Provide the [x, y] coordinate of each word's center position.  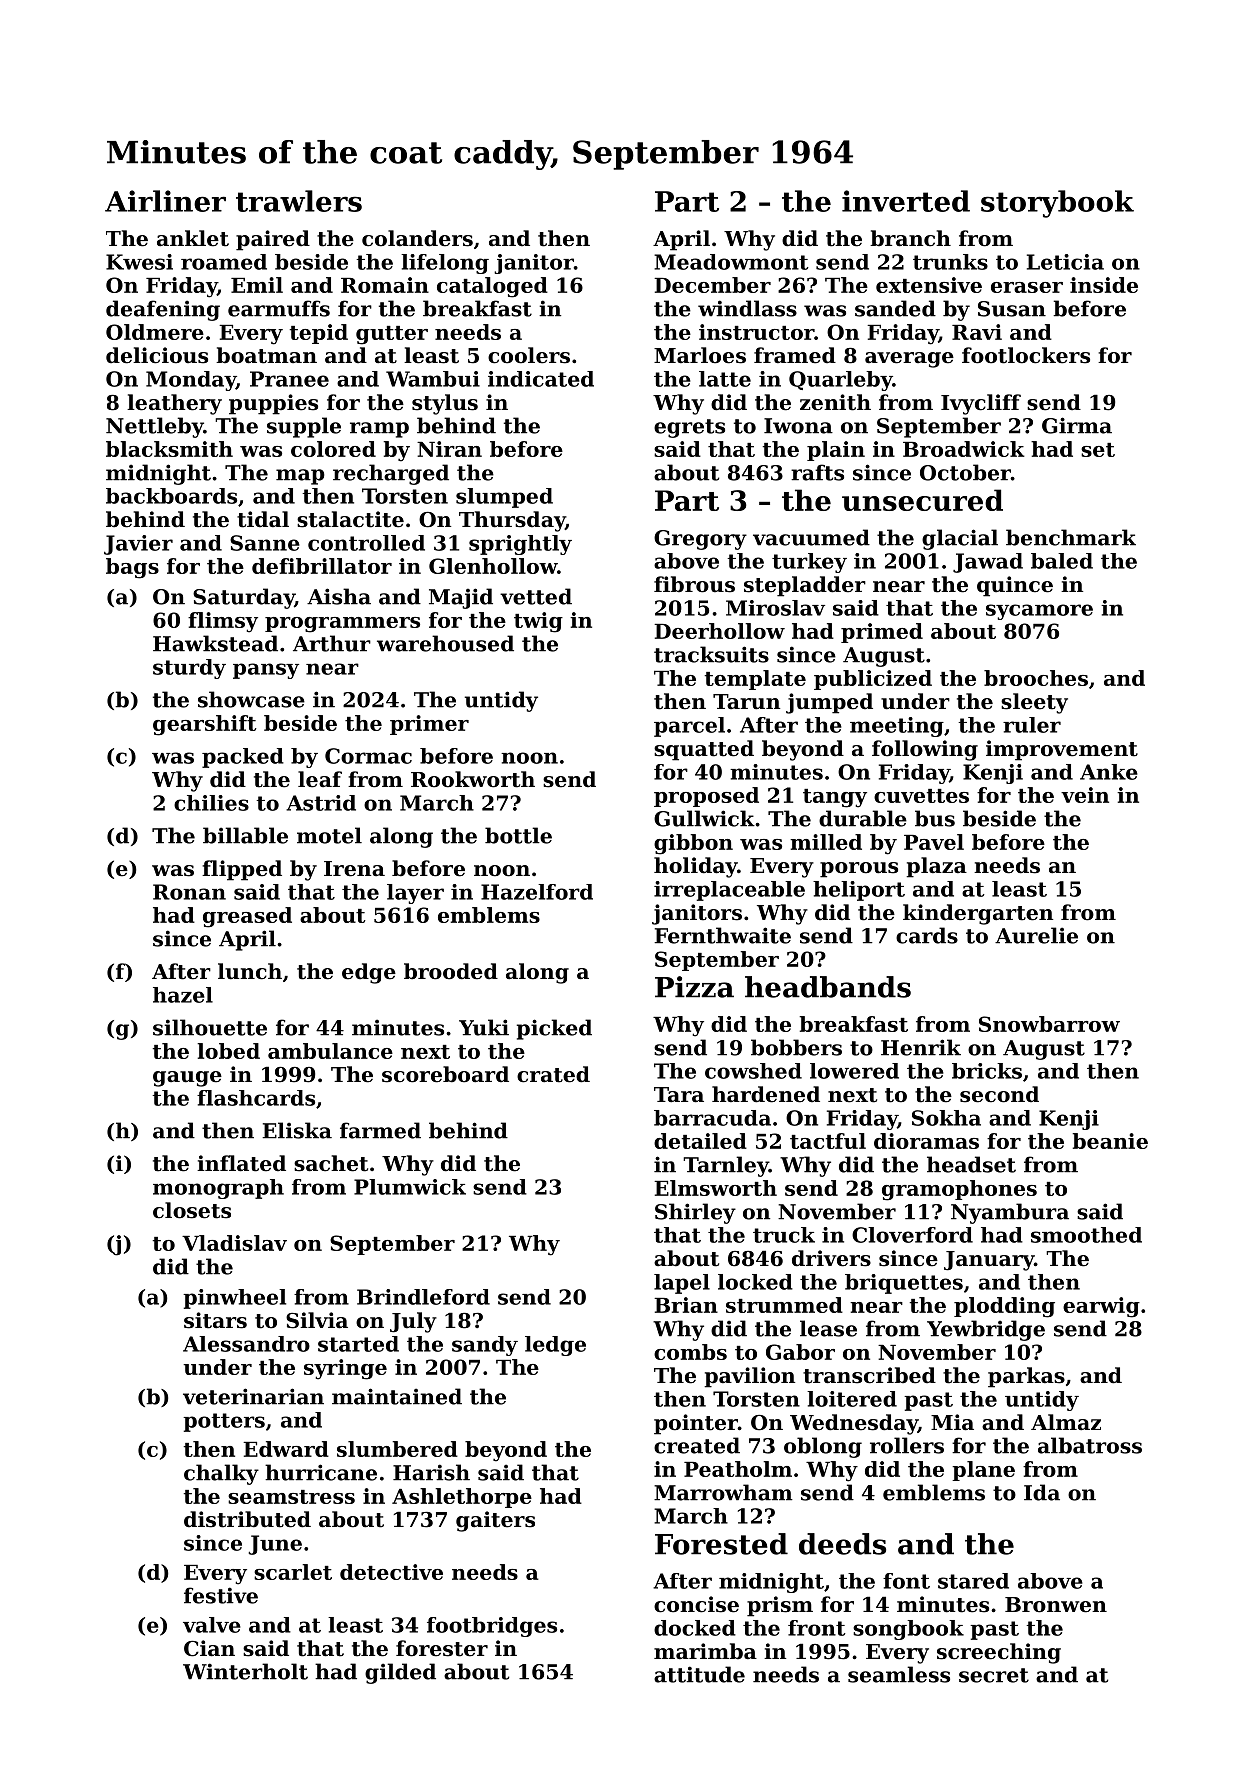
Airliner [165, 201]
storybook [1057, 204]
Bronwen [1056, 1605]
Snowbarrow [1049, 1024]
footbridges [492, 1627]
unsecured [922, 500]
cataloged [492, 287]
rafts [817, 472]
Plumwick [410, 1187]
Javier [138, 545]
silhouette [210, 1027]
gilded [400, 1673]
